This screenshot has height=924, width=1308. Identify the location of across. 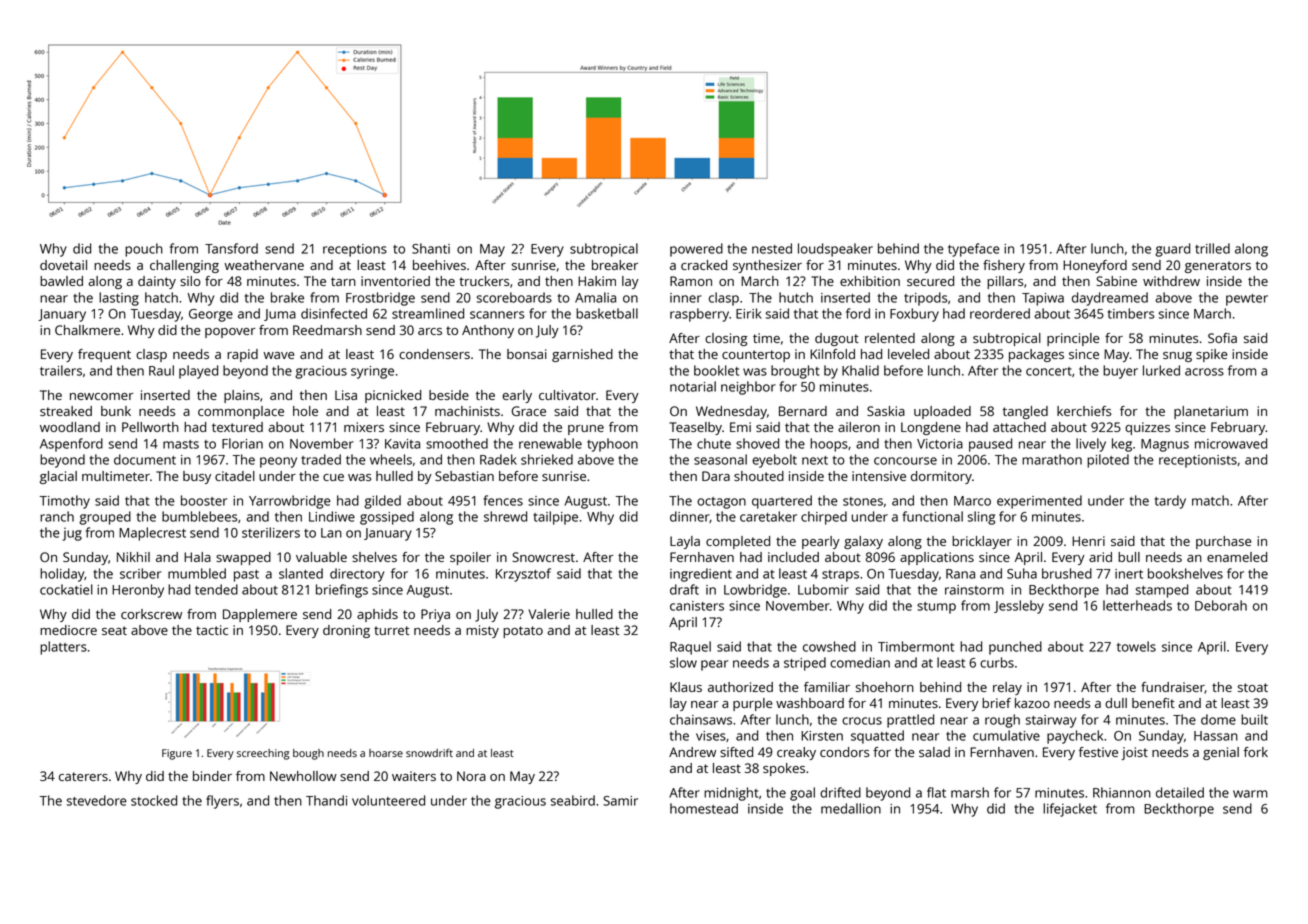
(1204, 372).
